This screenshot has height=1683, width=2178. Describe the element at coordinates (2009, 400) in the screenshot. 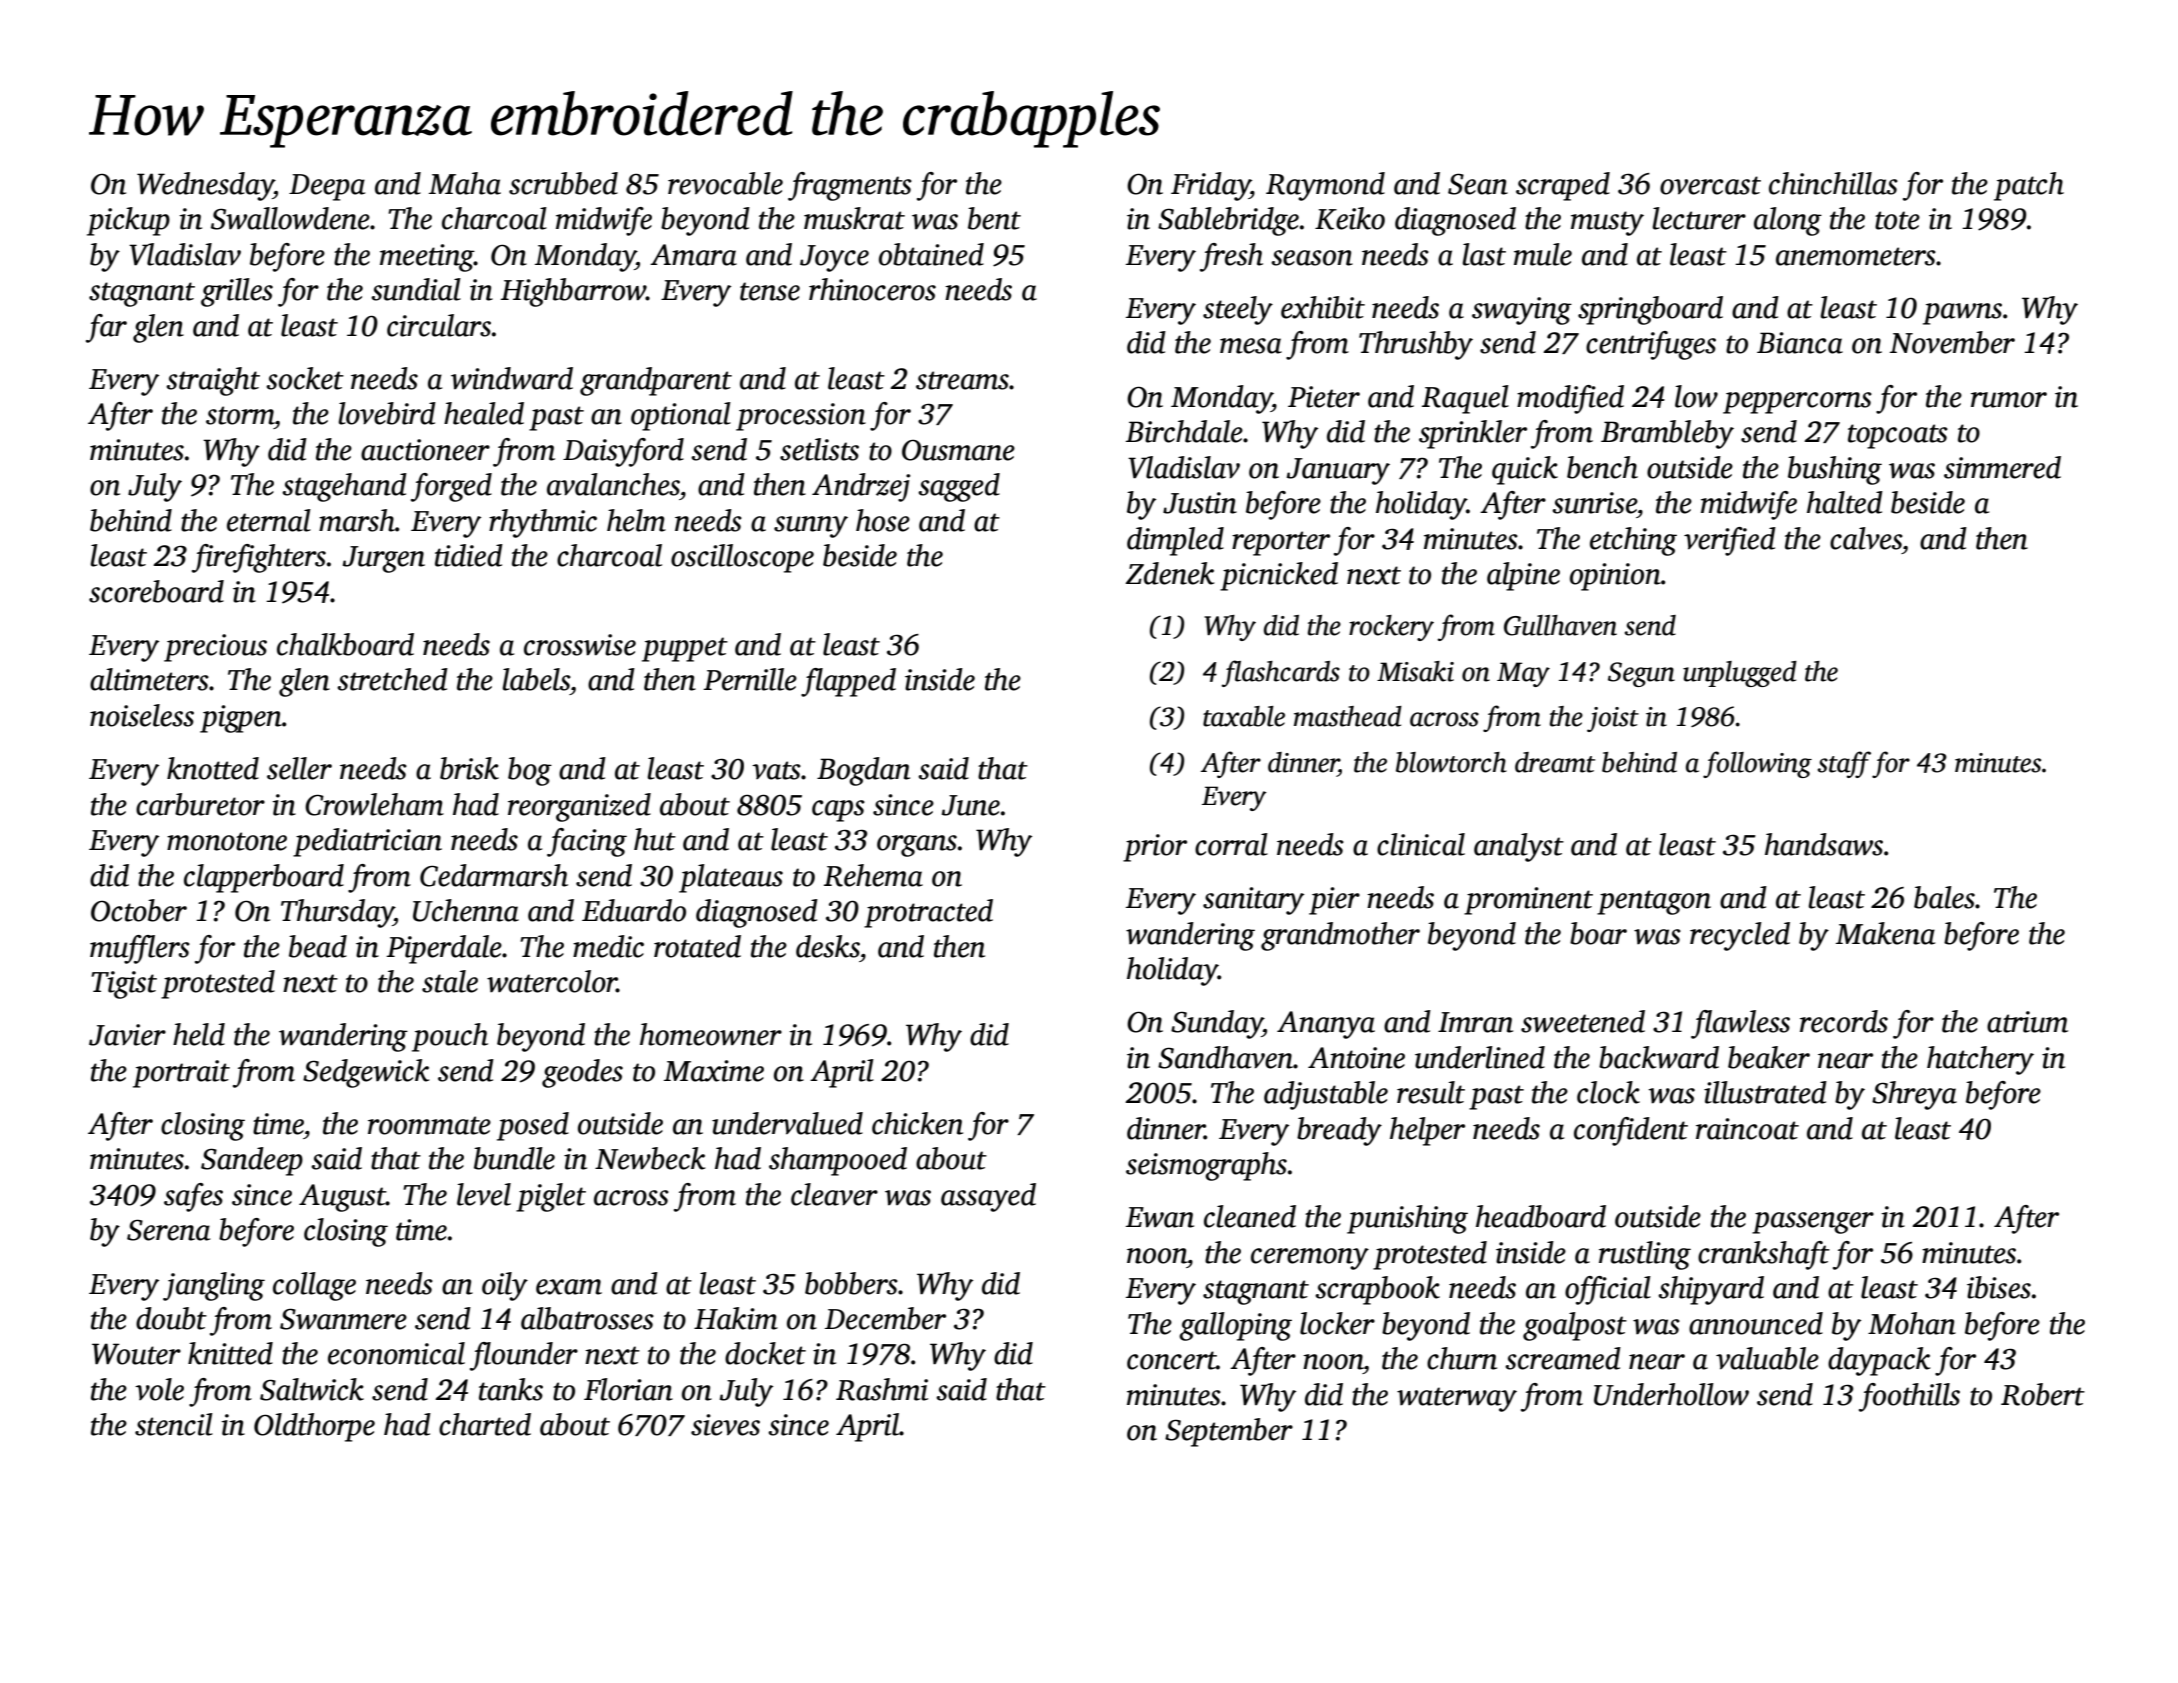

I see `rumor` at that location.
